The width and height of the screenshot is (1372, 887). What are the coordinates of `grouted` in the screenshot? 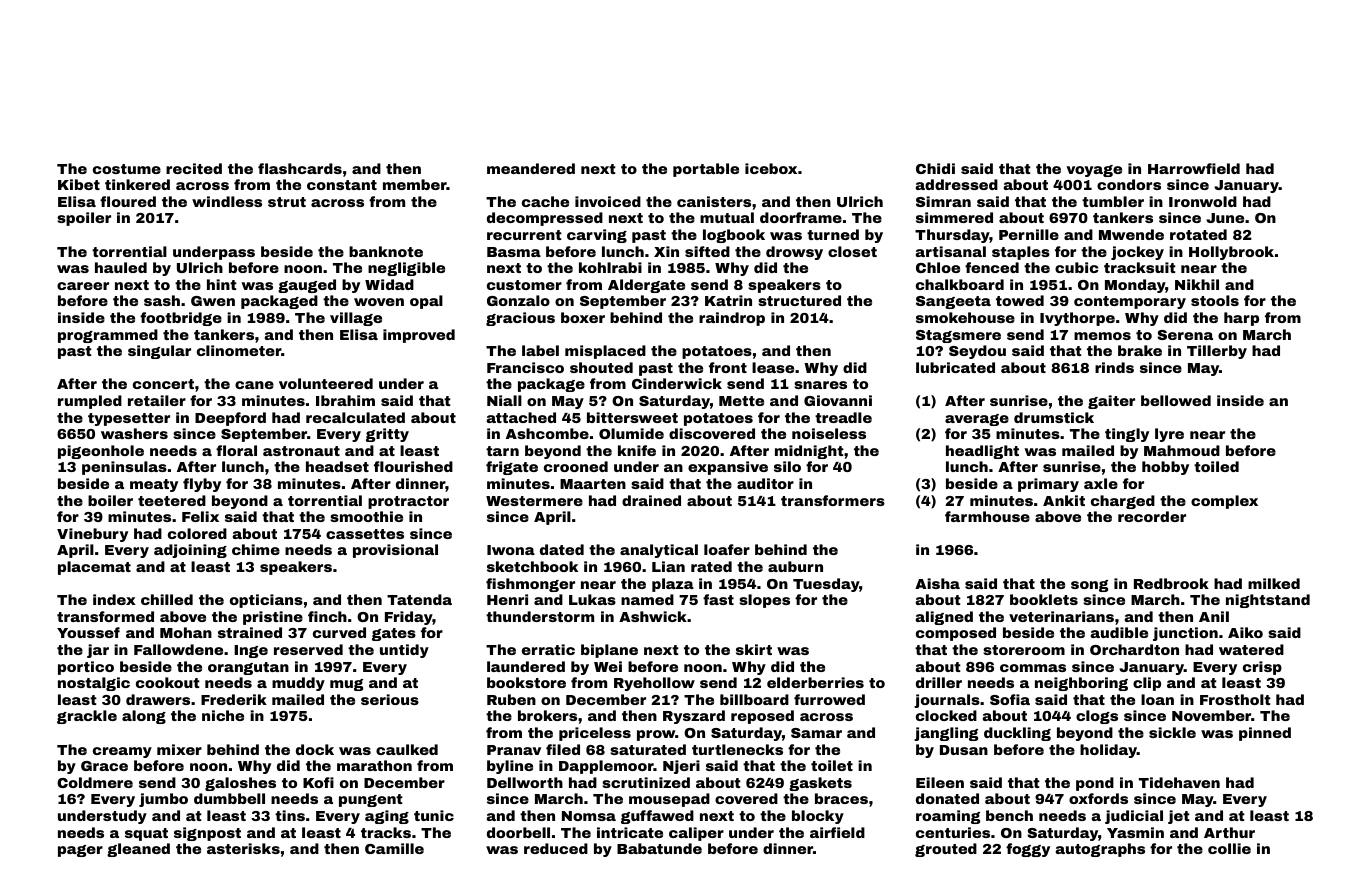 It's located at (946, 850).
